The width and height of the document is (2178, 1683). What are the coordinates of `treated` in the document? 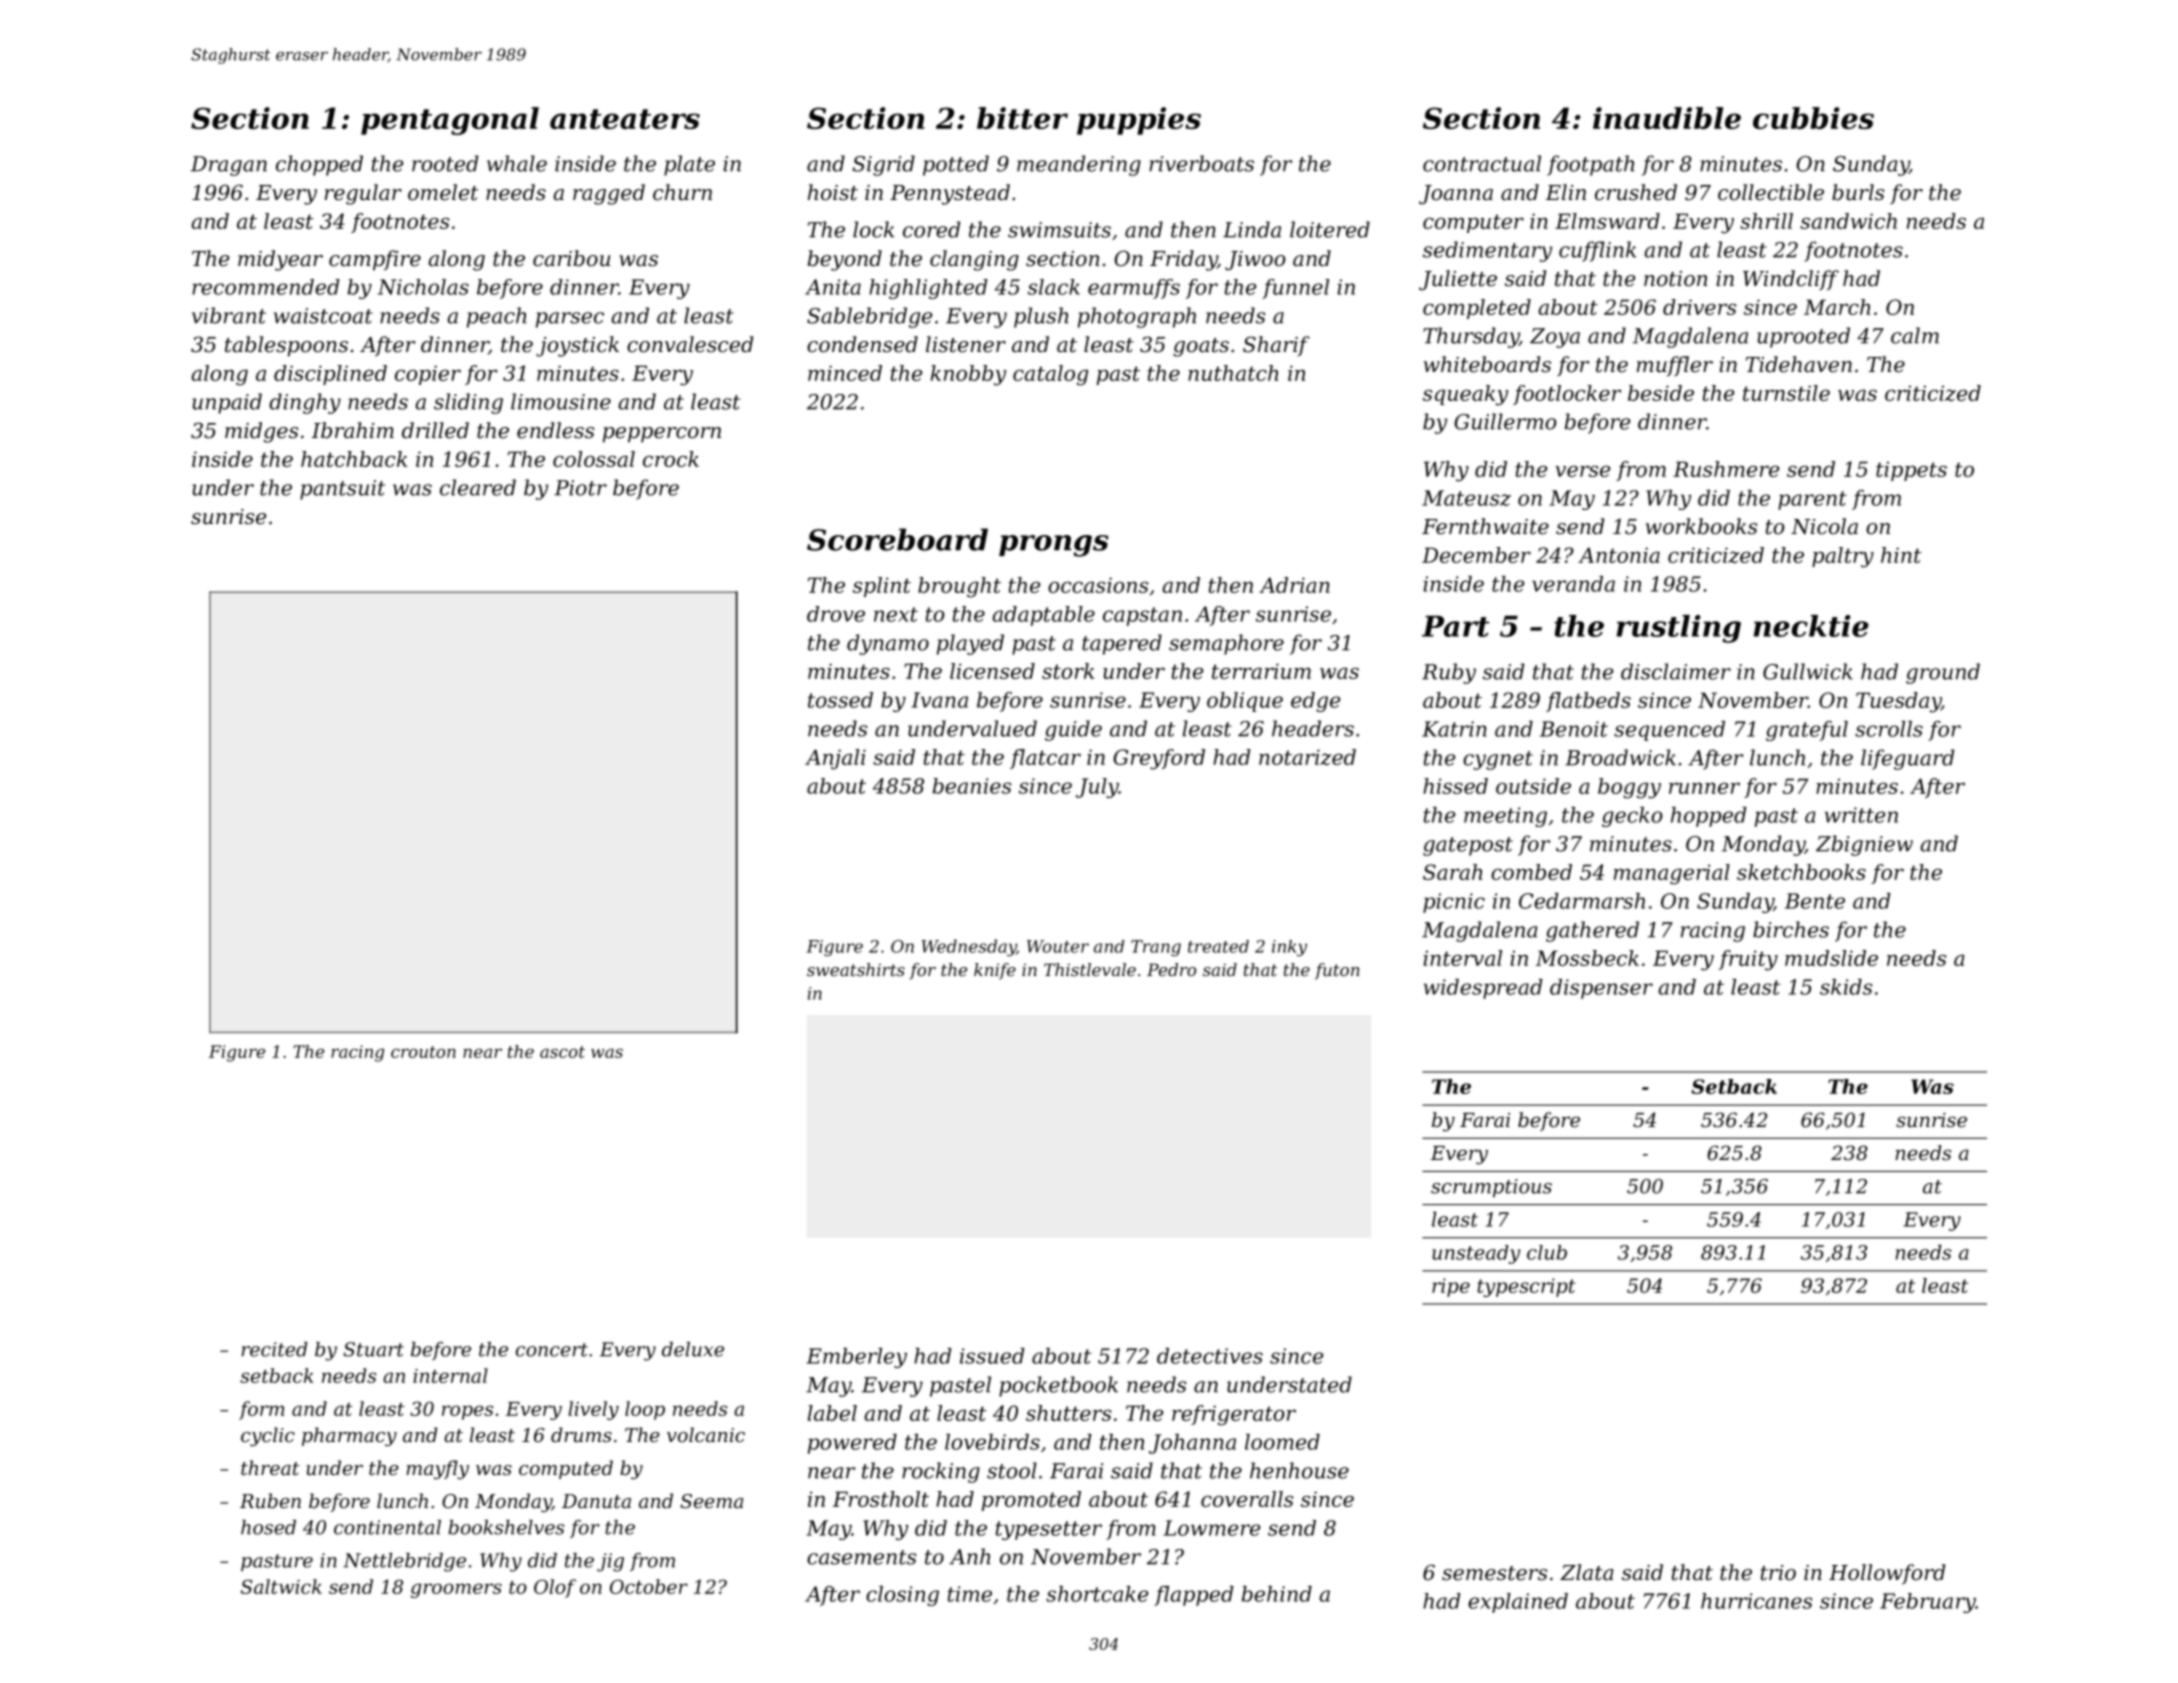 It's located at (1218, 946).
